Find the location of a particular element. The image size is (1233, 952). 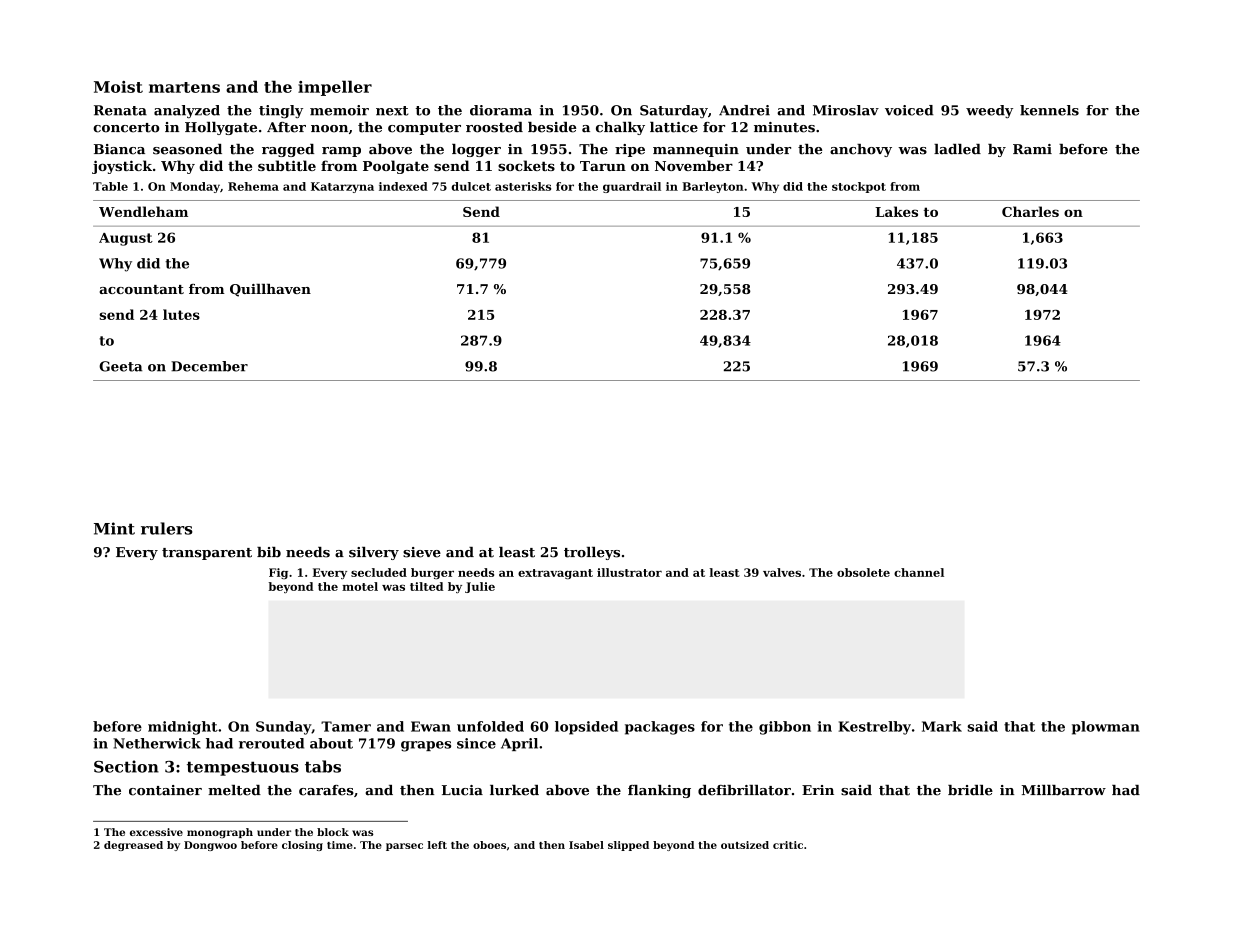

dulcet is located at coordinates (471, 186).
